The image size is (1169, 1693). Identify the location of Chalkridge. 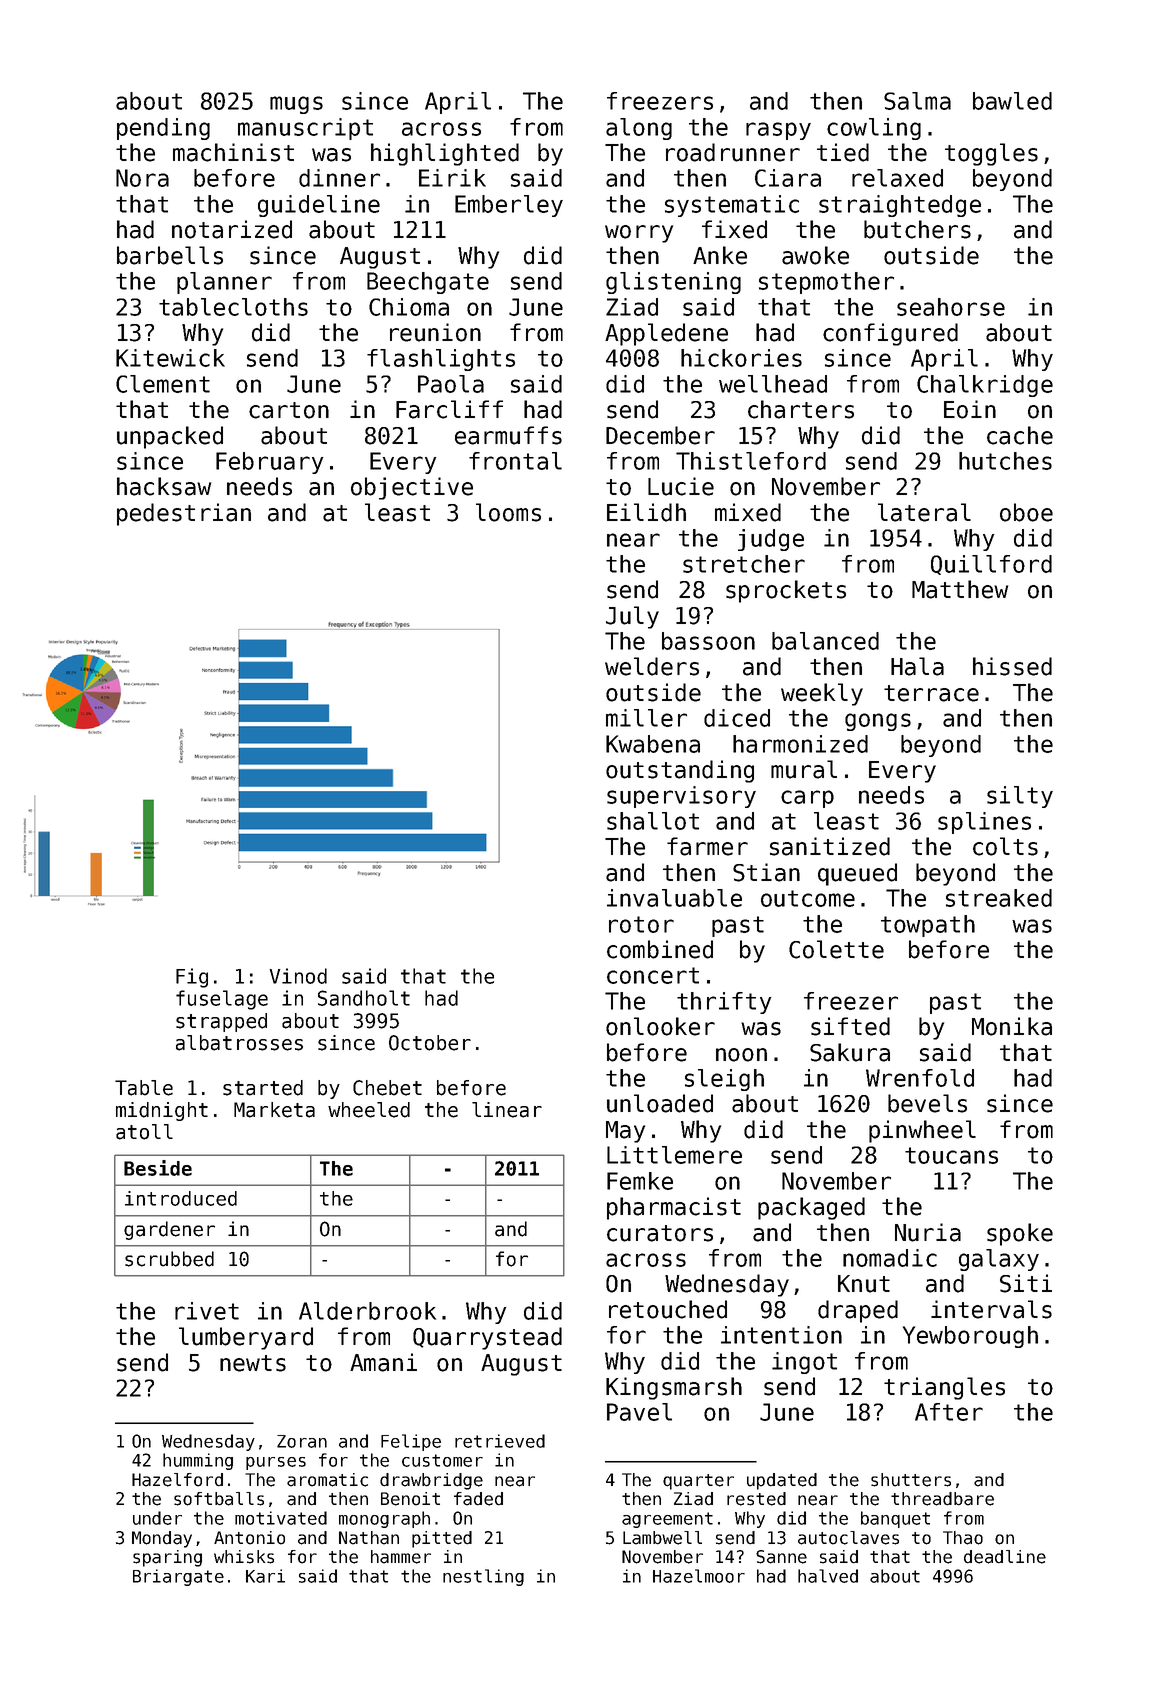
(985, 386).
